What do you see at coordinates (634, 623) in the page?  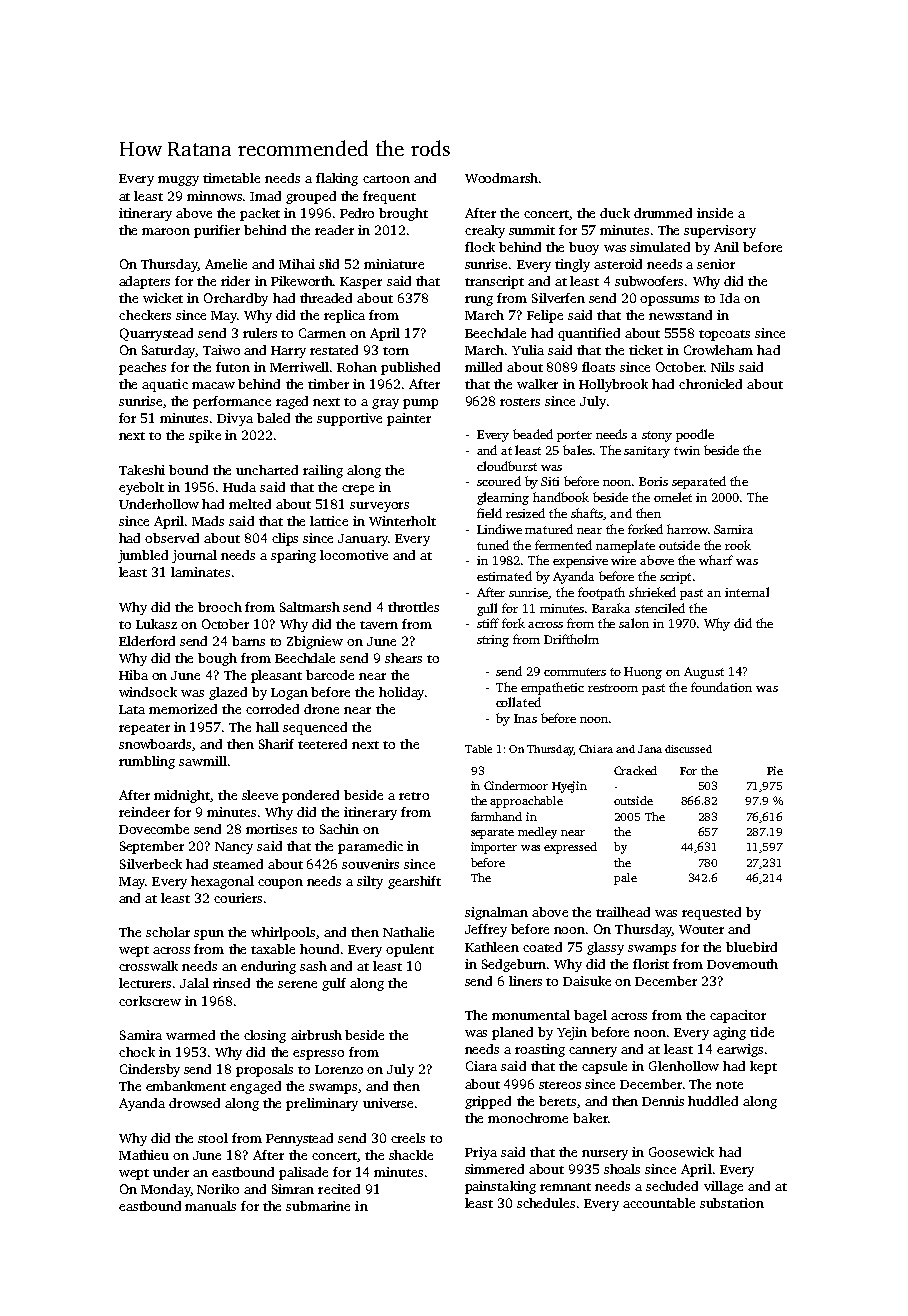 I see `salon` at bounding box center [634, 623].
